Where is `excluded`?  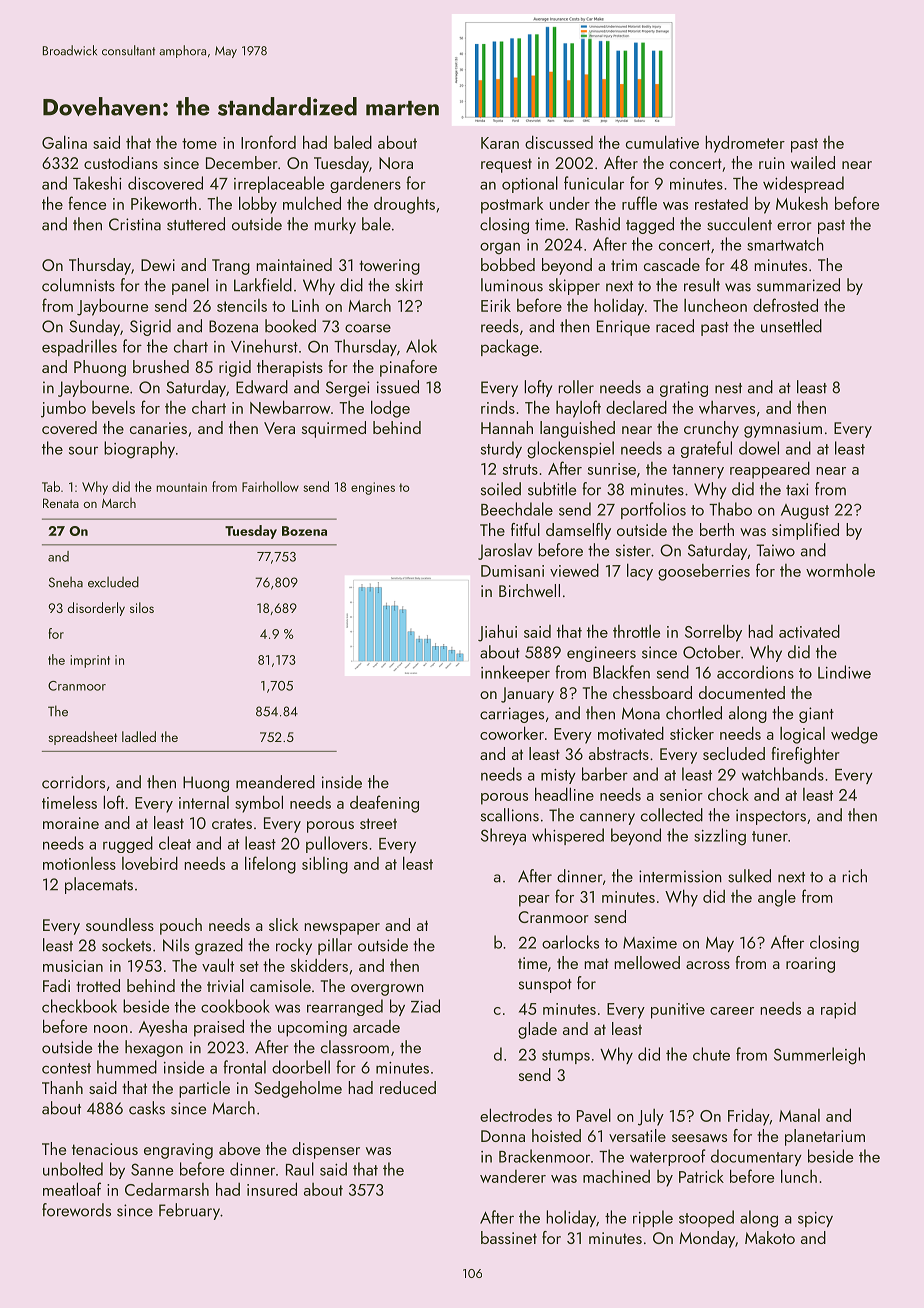 excluded is located at coordinates (113, 582).
